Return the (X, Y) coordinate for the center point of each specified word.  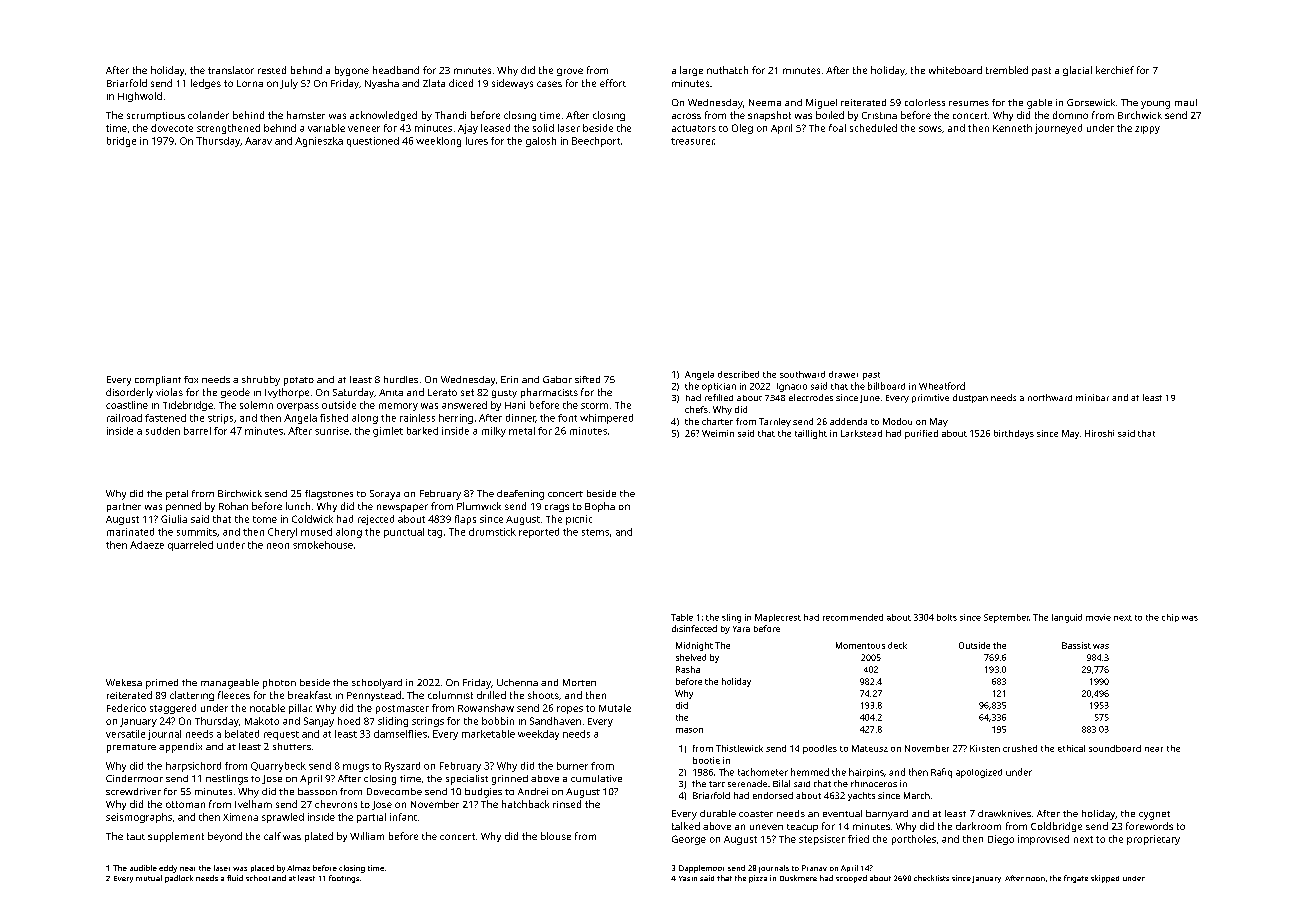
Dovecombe (394, 791)
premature (131, 748)
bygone (352, 71)
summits (197, 532)
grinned (510, 780)
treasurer (693, 141)
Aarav (258, 141)
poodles (820, 749)
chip (1170, 618)
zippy (1147, 130)
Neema (765, 102)
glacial (1077, 71)
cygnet (1154, 815)
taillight (811, 434)
